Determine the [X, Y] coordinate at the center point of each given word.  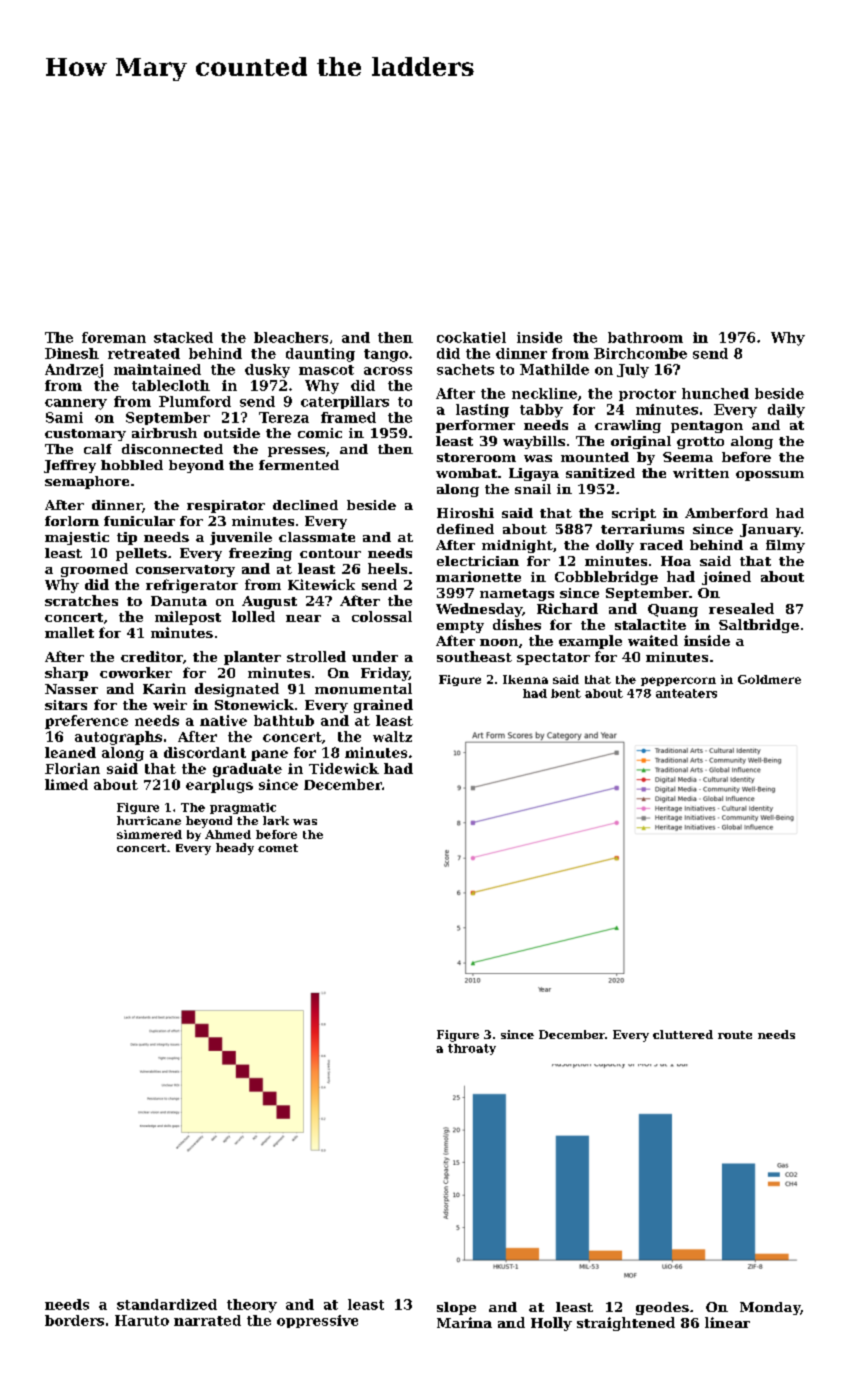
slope [456, 1308]
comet [278, 848]
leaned [70, 752]
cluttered [683, 1034]
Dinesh [72, 353]
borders [74, 1320]
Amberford [726, 513]
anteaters [686, 693]
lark [276, 820]
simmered [149, 834]
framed [348, 417]
